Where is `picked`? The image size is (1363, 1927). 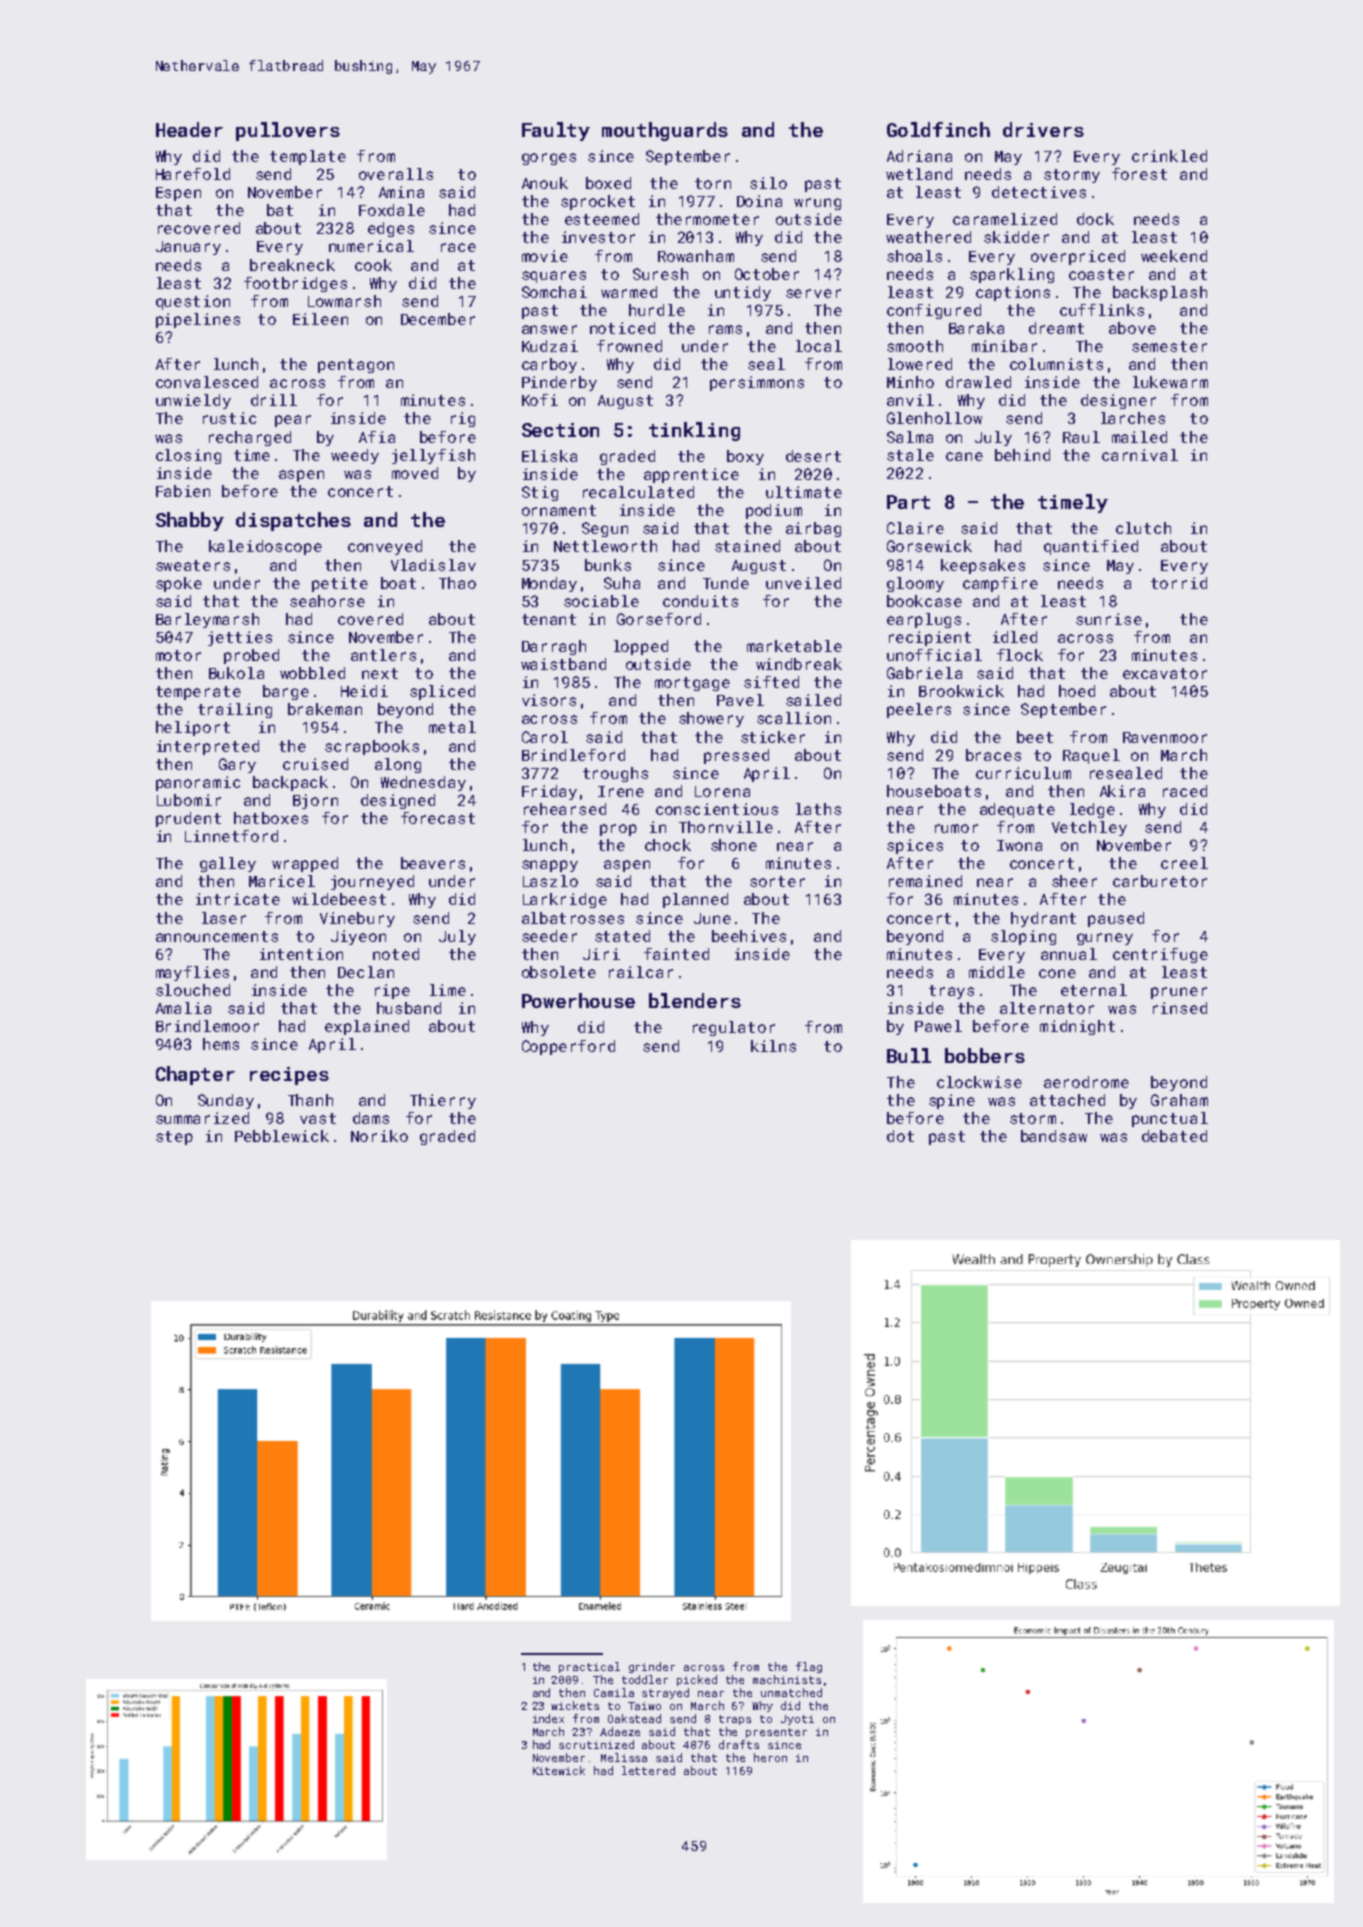
picked is located at coordinates (697, 1680).
